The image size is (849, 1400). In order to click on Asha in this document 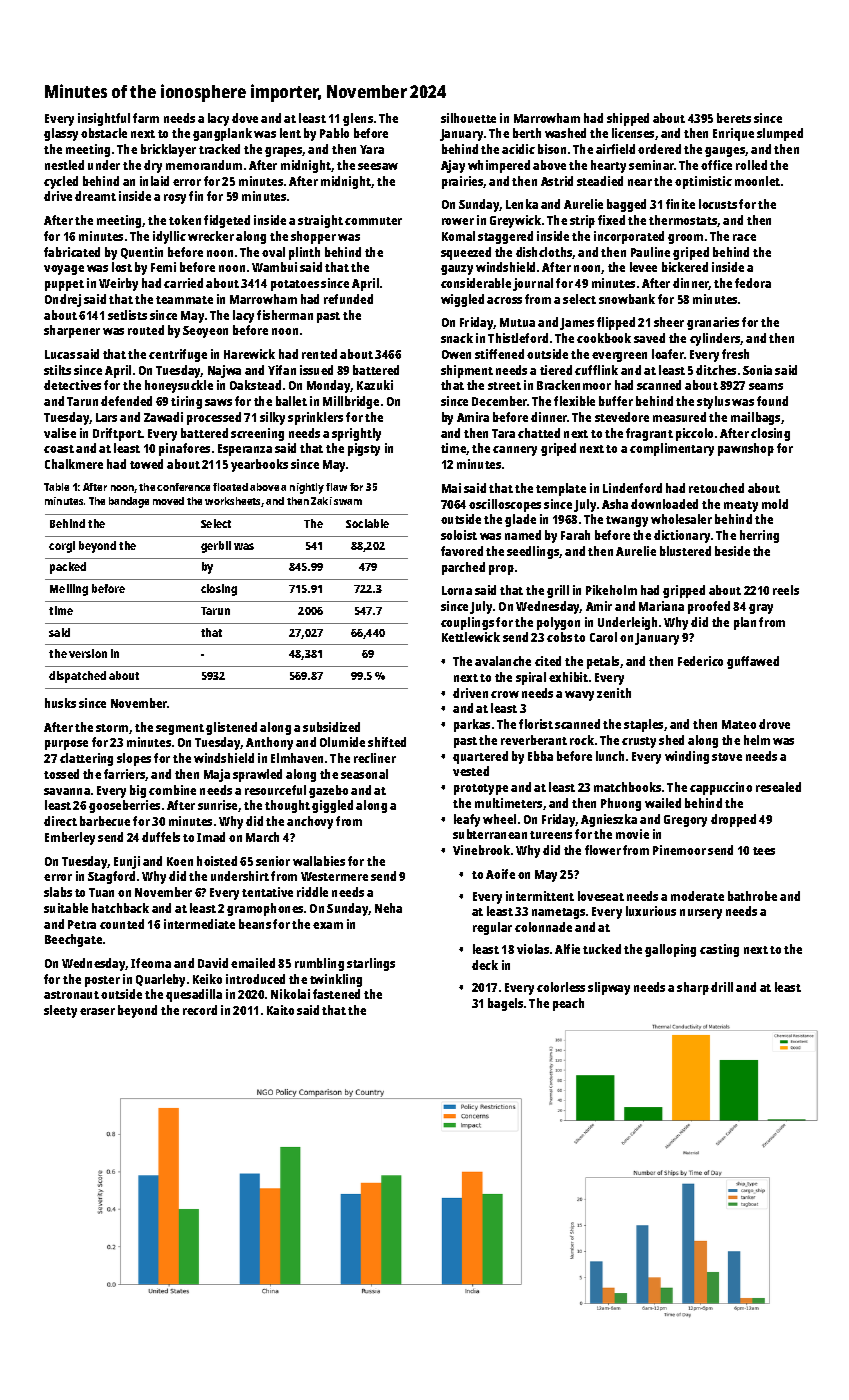, I will do `click(615, 504)`.
